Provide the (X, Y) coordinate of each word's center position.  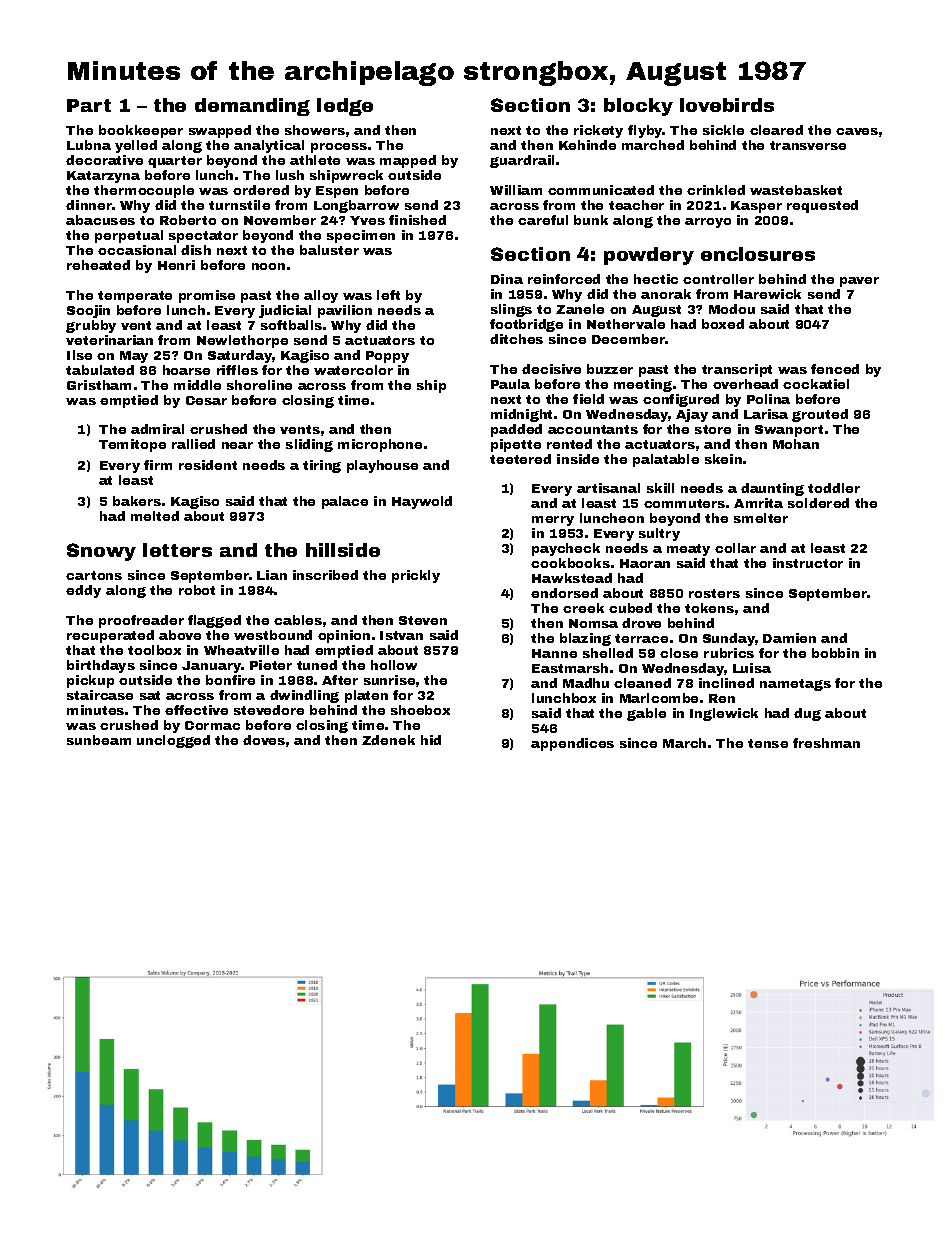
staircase (100, 695)
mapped (408, 161)
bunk (591, 220)
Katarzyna (103, 177)
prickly (416, 576)
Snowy (101, 552)
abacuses (100, 220)
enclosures (758, 254)
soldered (818, 503)
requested (822, 206)
